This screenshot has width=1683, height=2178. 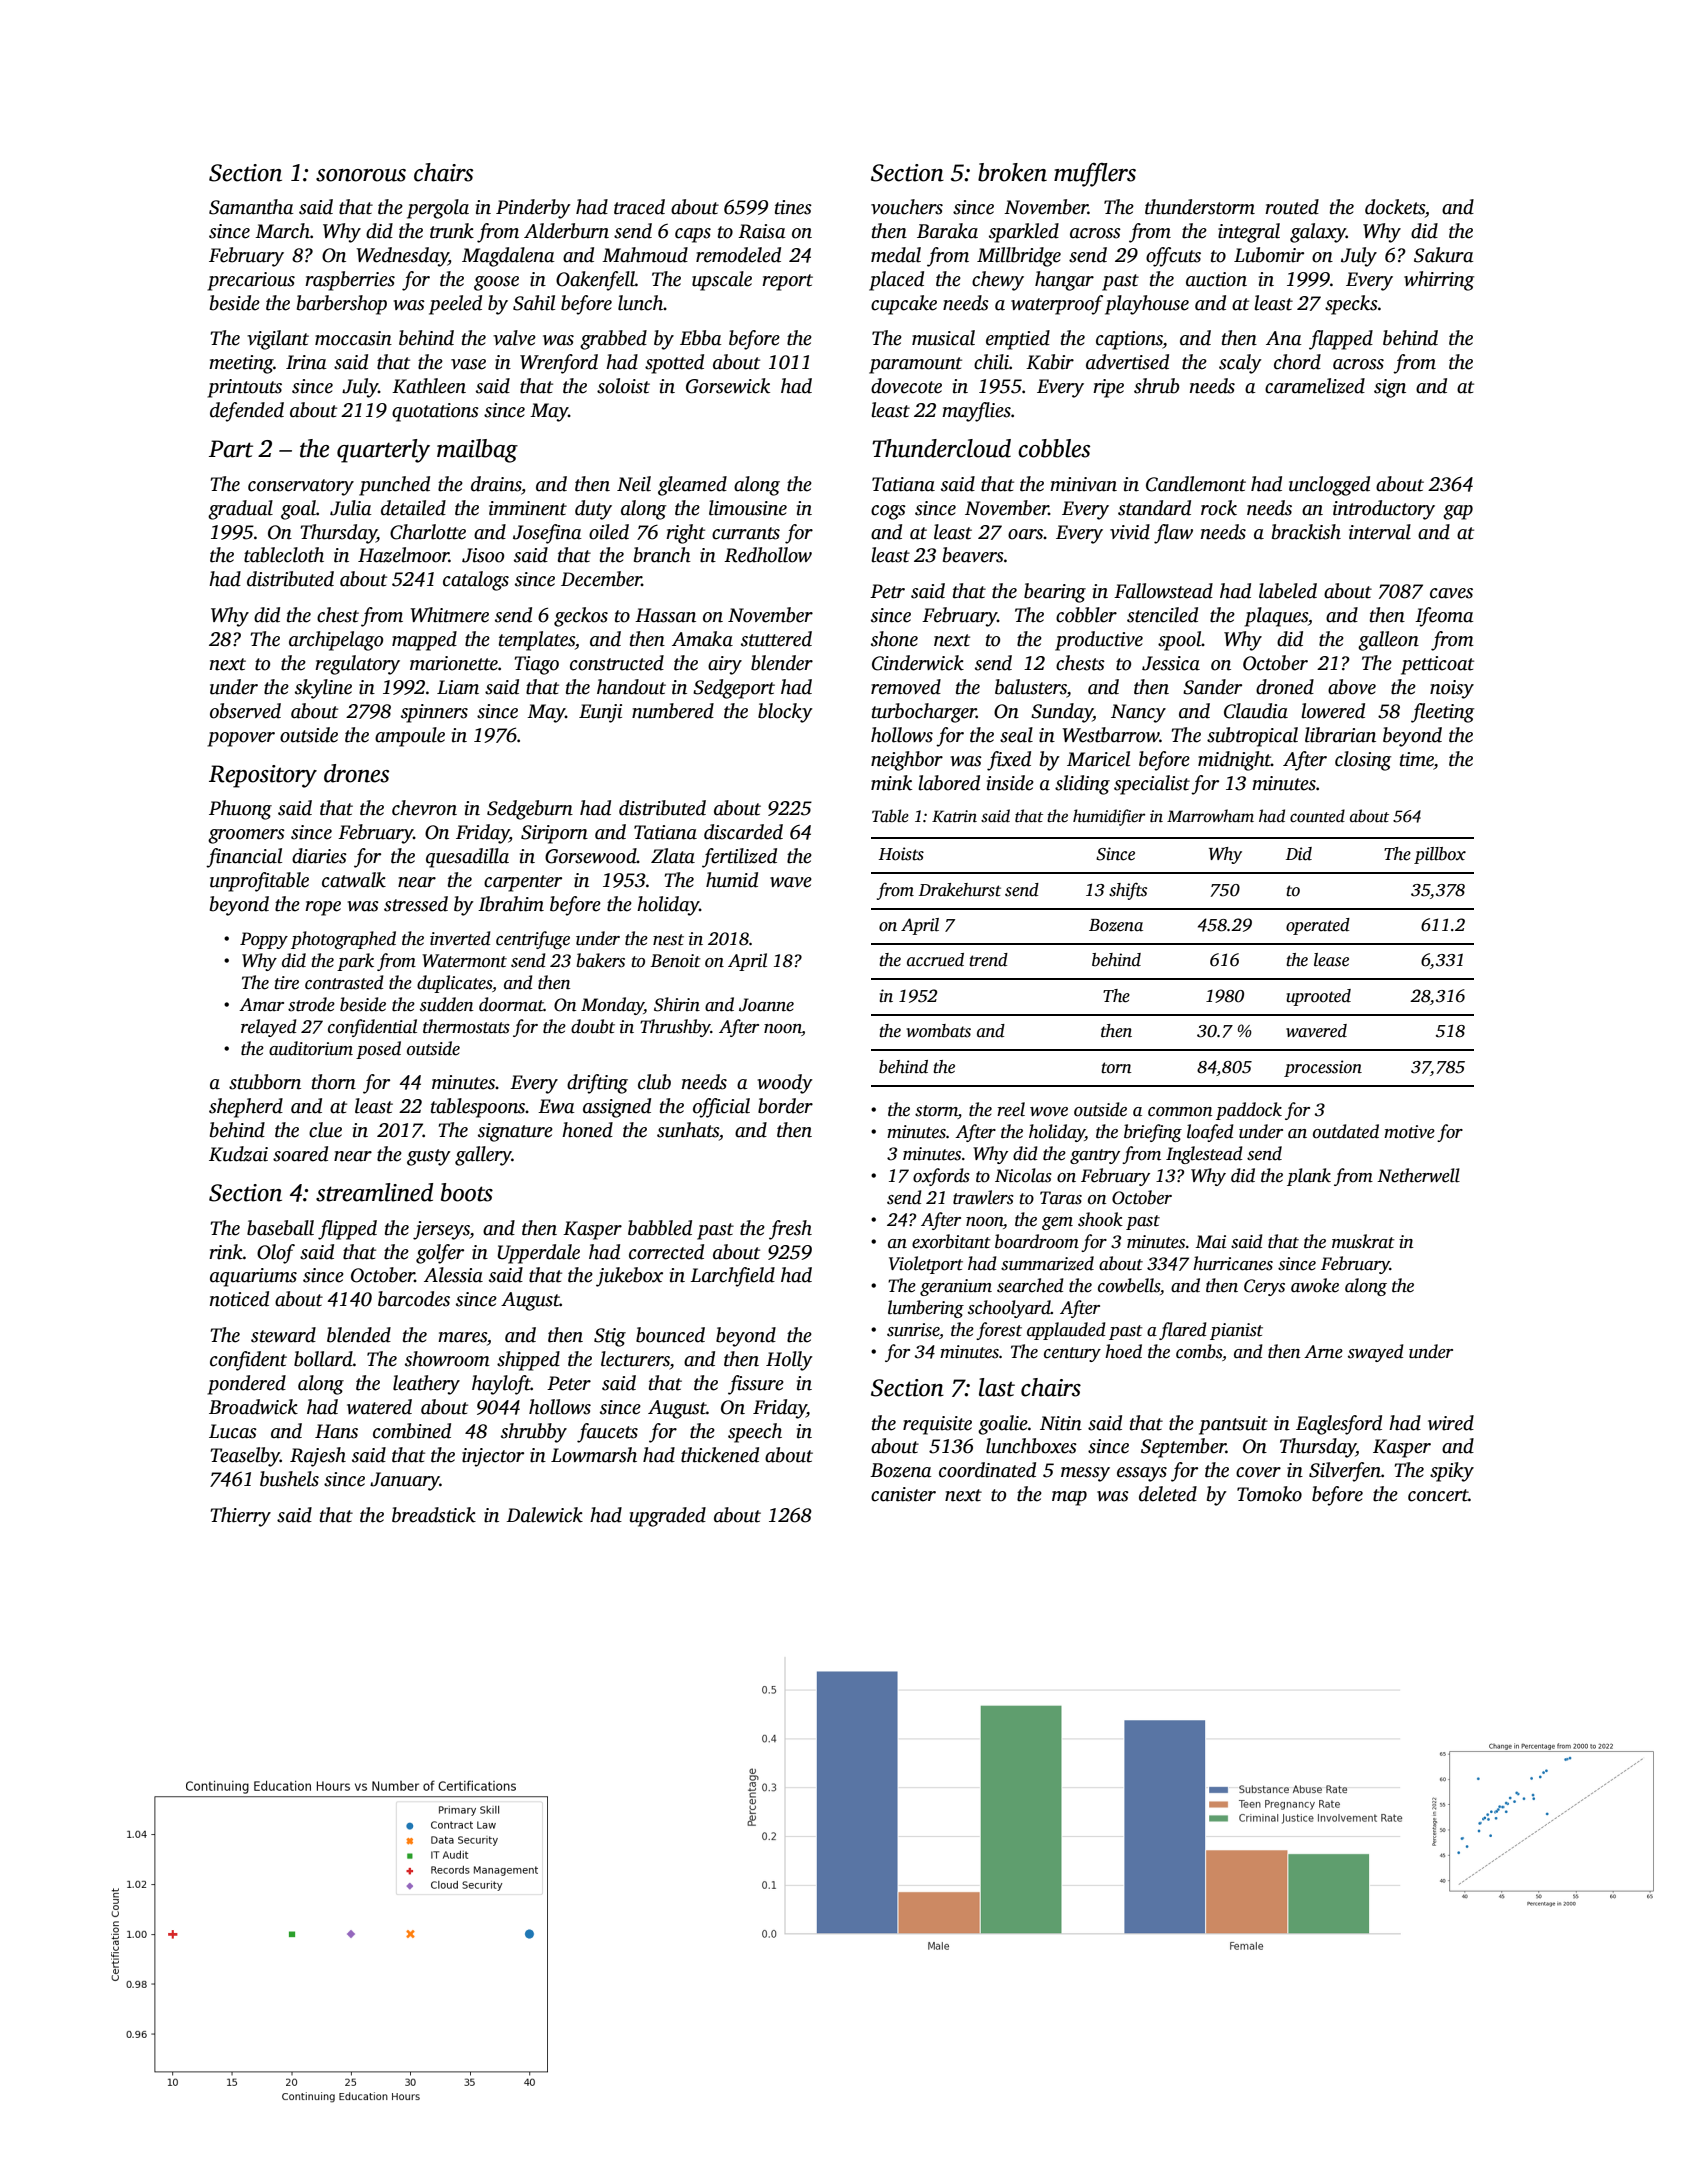 I want to click on Broadwick, so click(x=253, y=1407).
